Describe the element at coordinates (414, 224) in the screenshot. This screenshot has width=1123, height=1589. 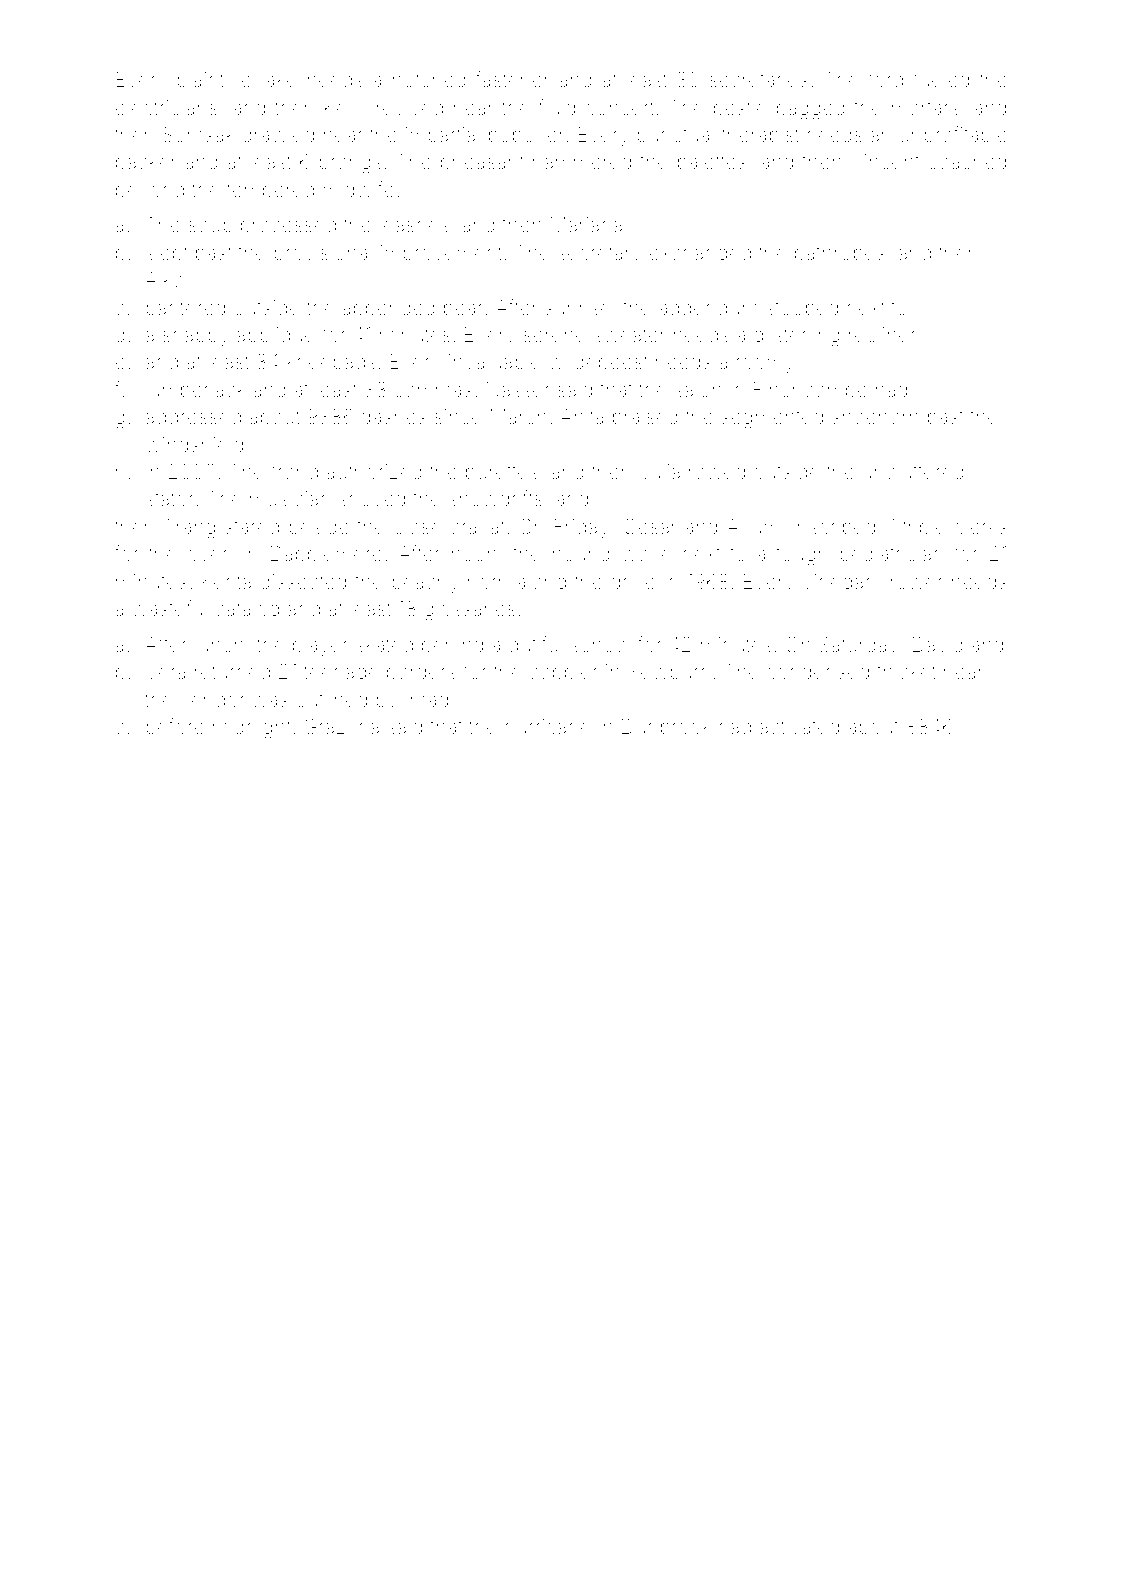
I see `leashes` at that location.
